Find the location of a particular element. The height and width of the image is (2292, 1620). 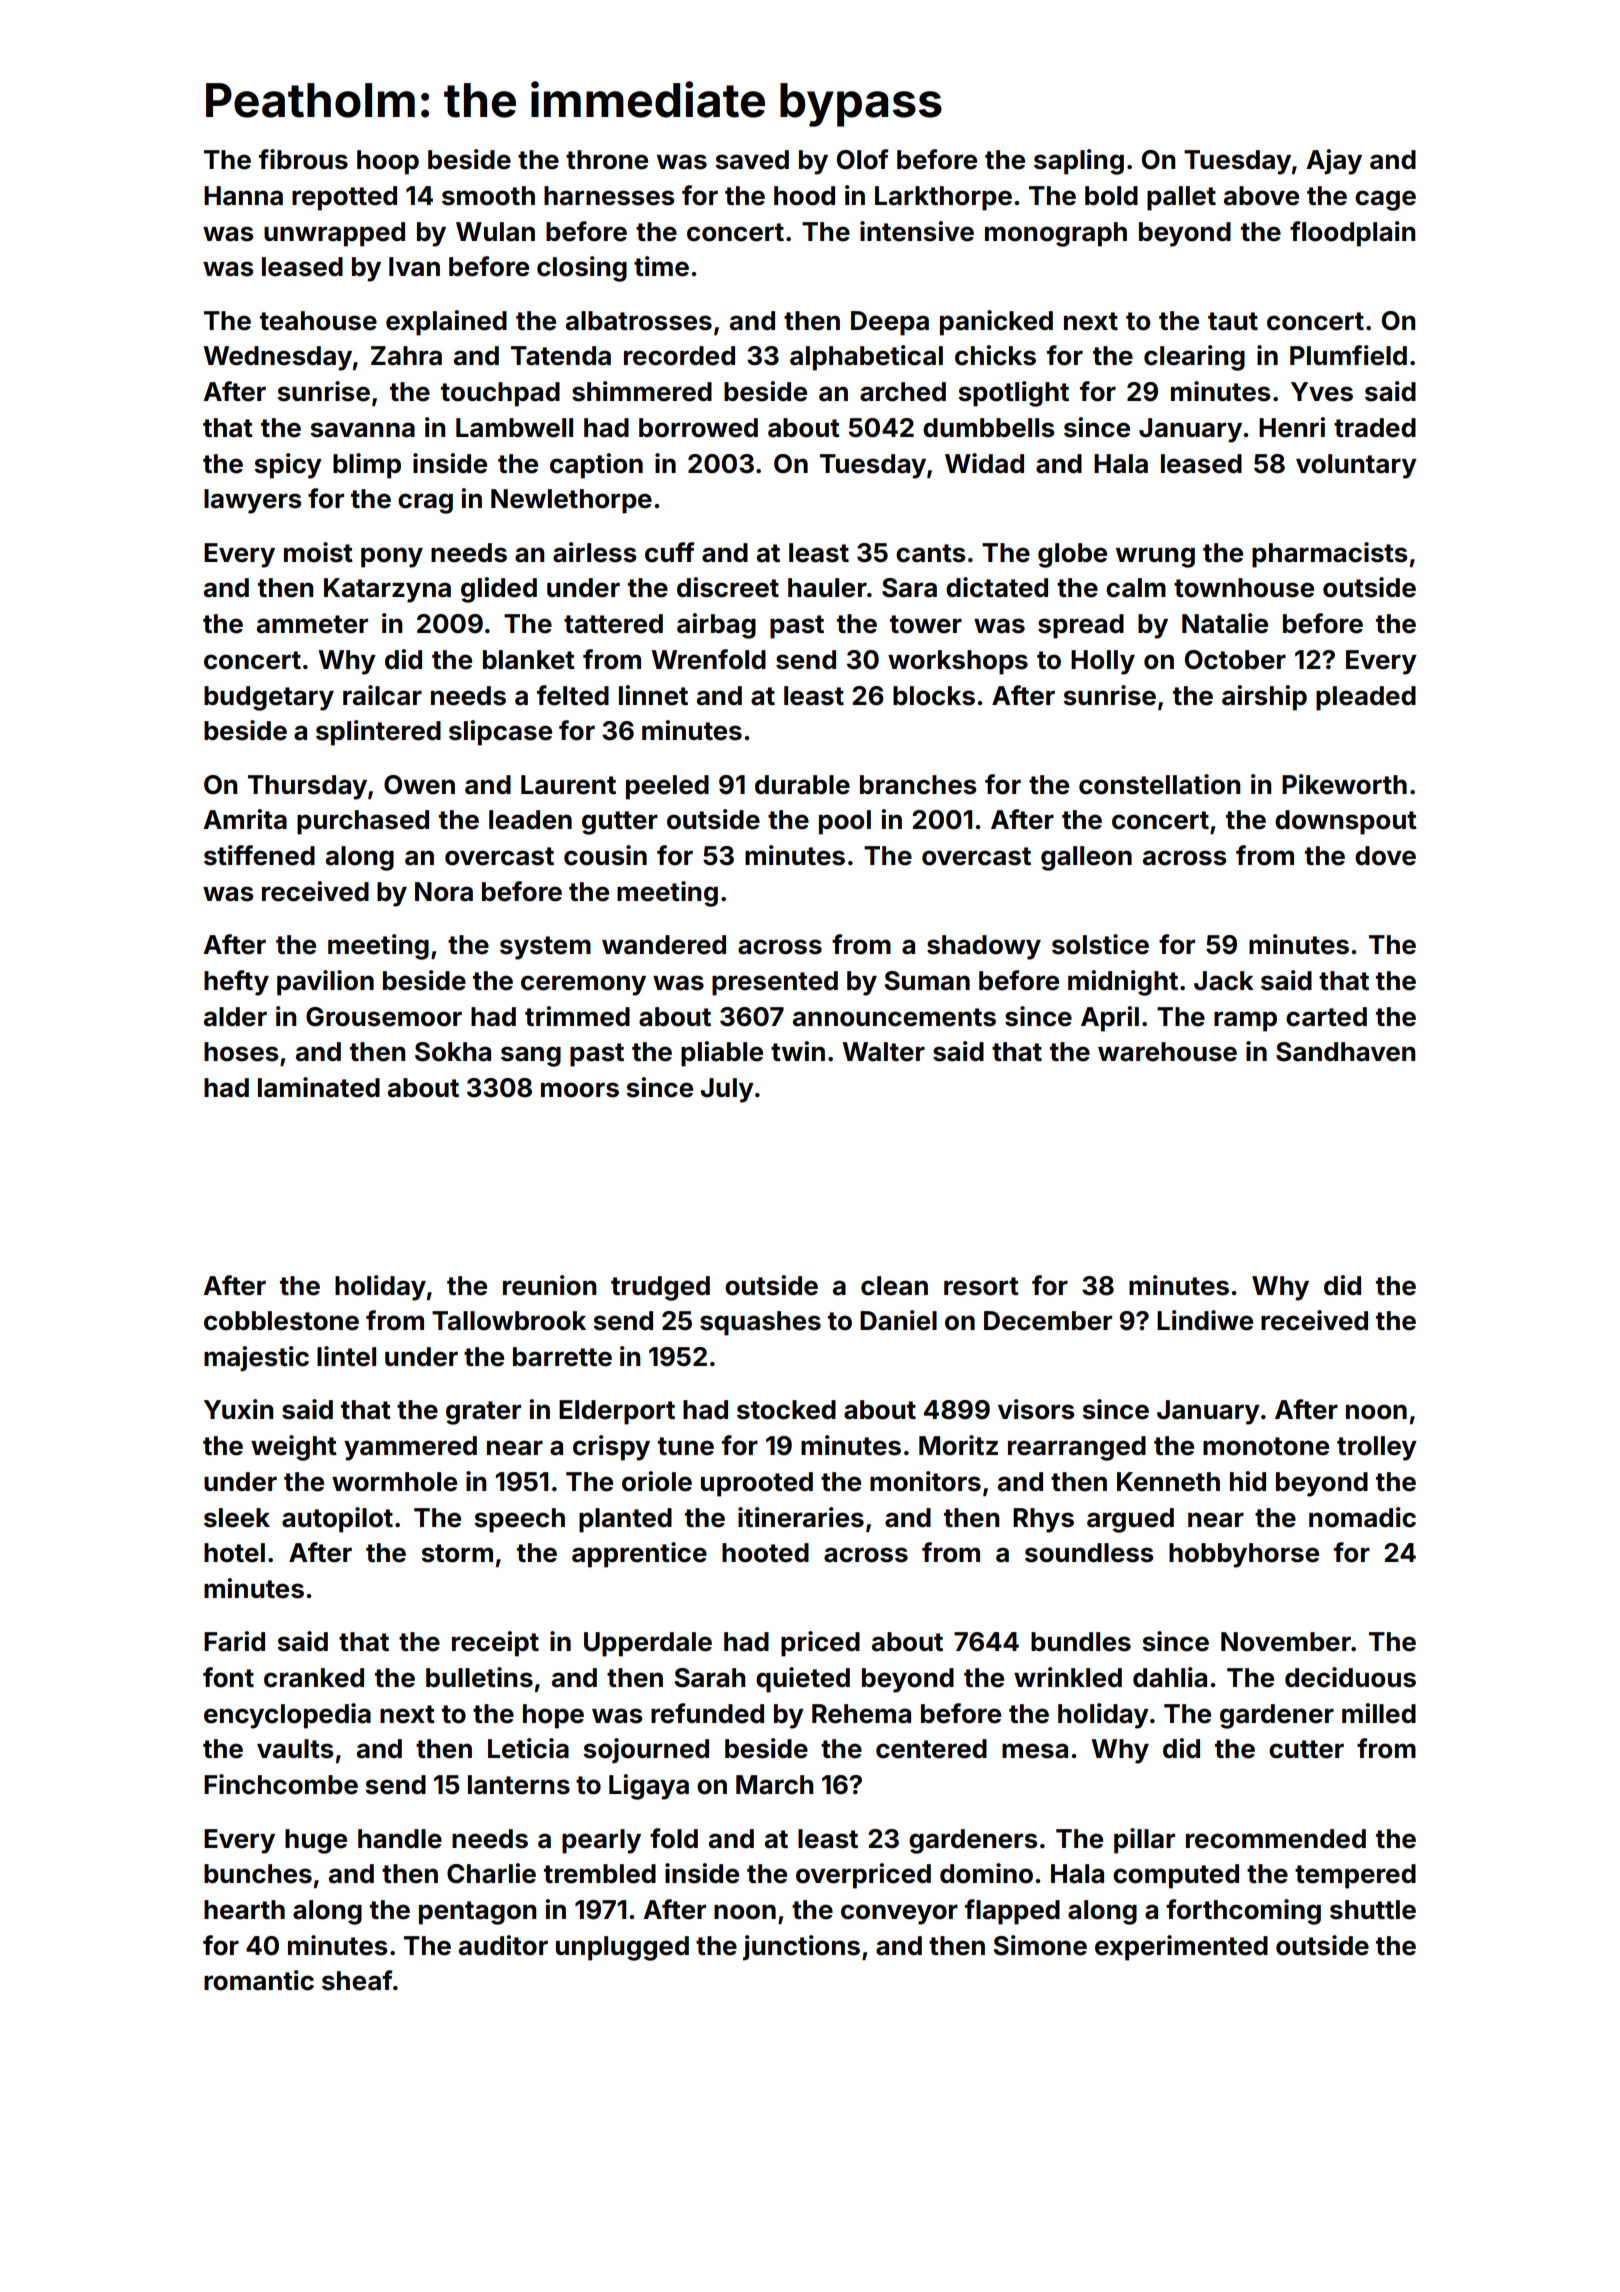

bulletins is located at coordinates (479, 1677).
